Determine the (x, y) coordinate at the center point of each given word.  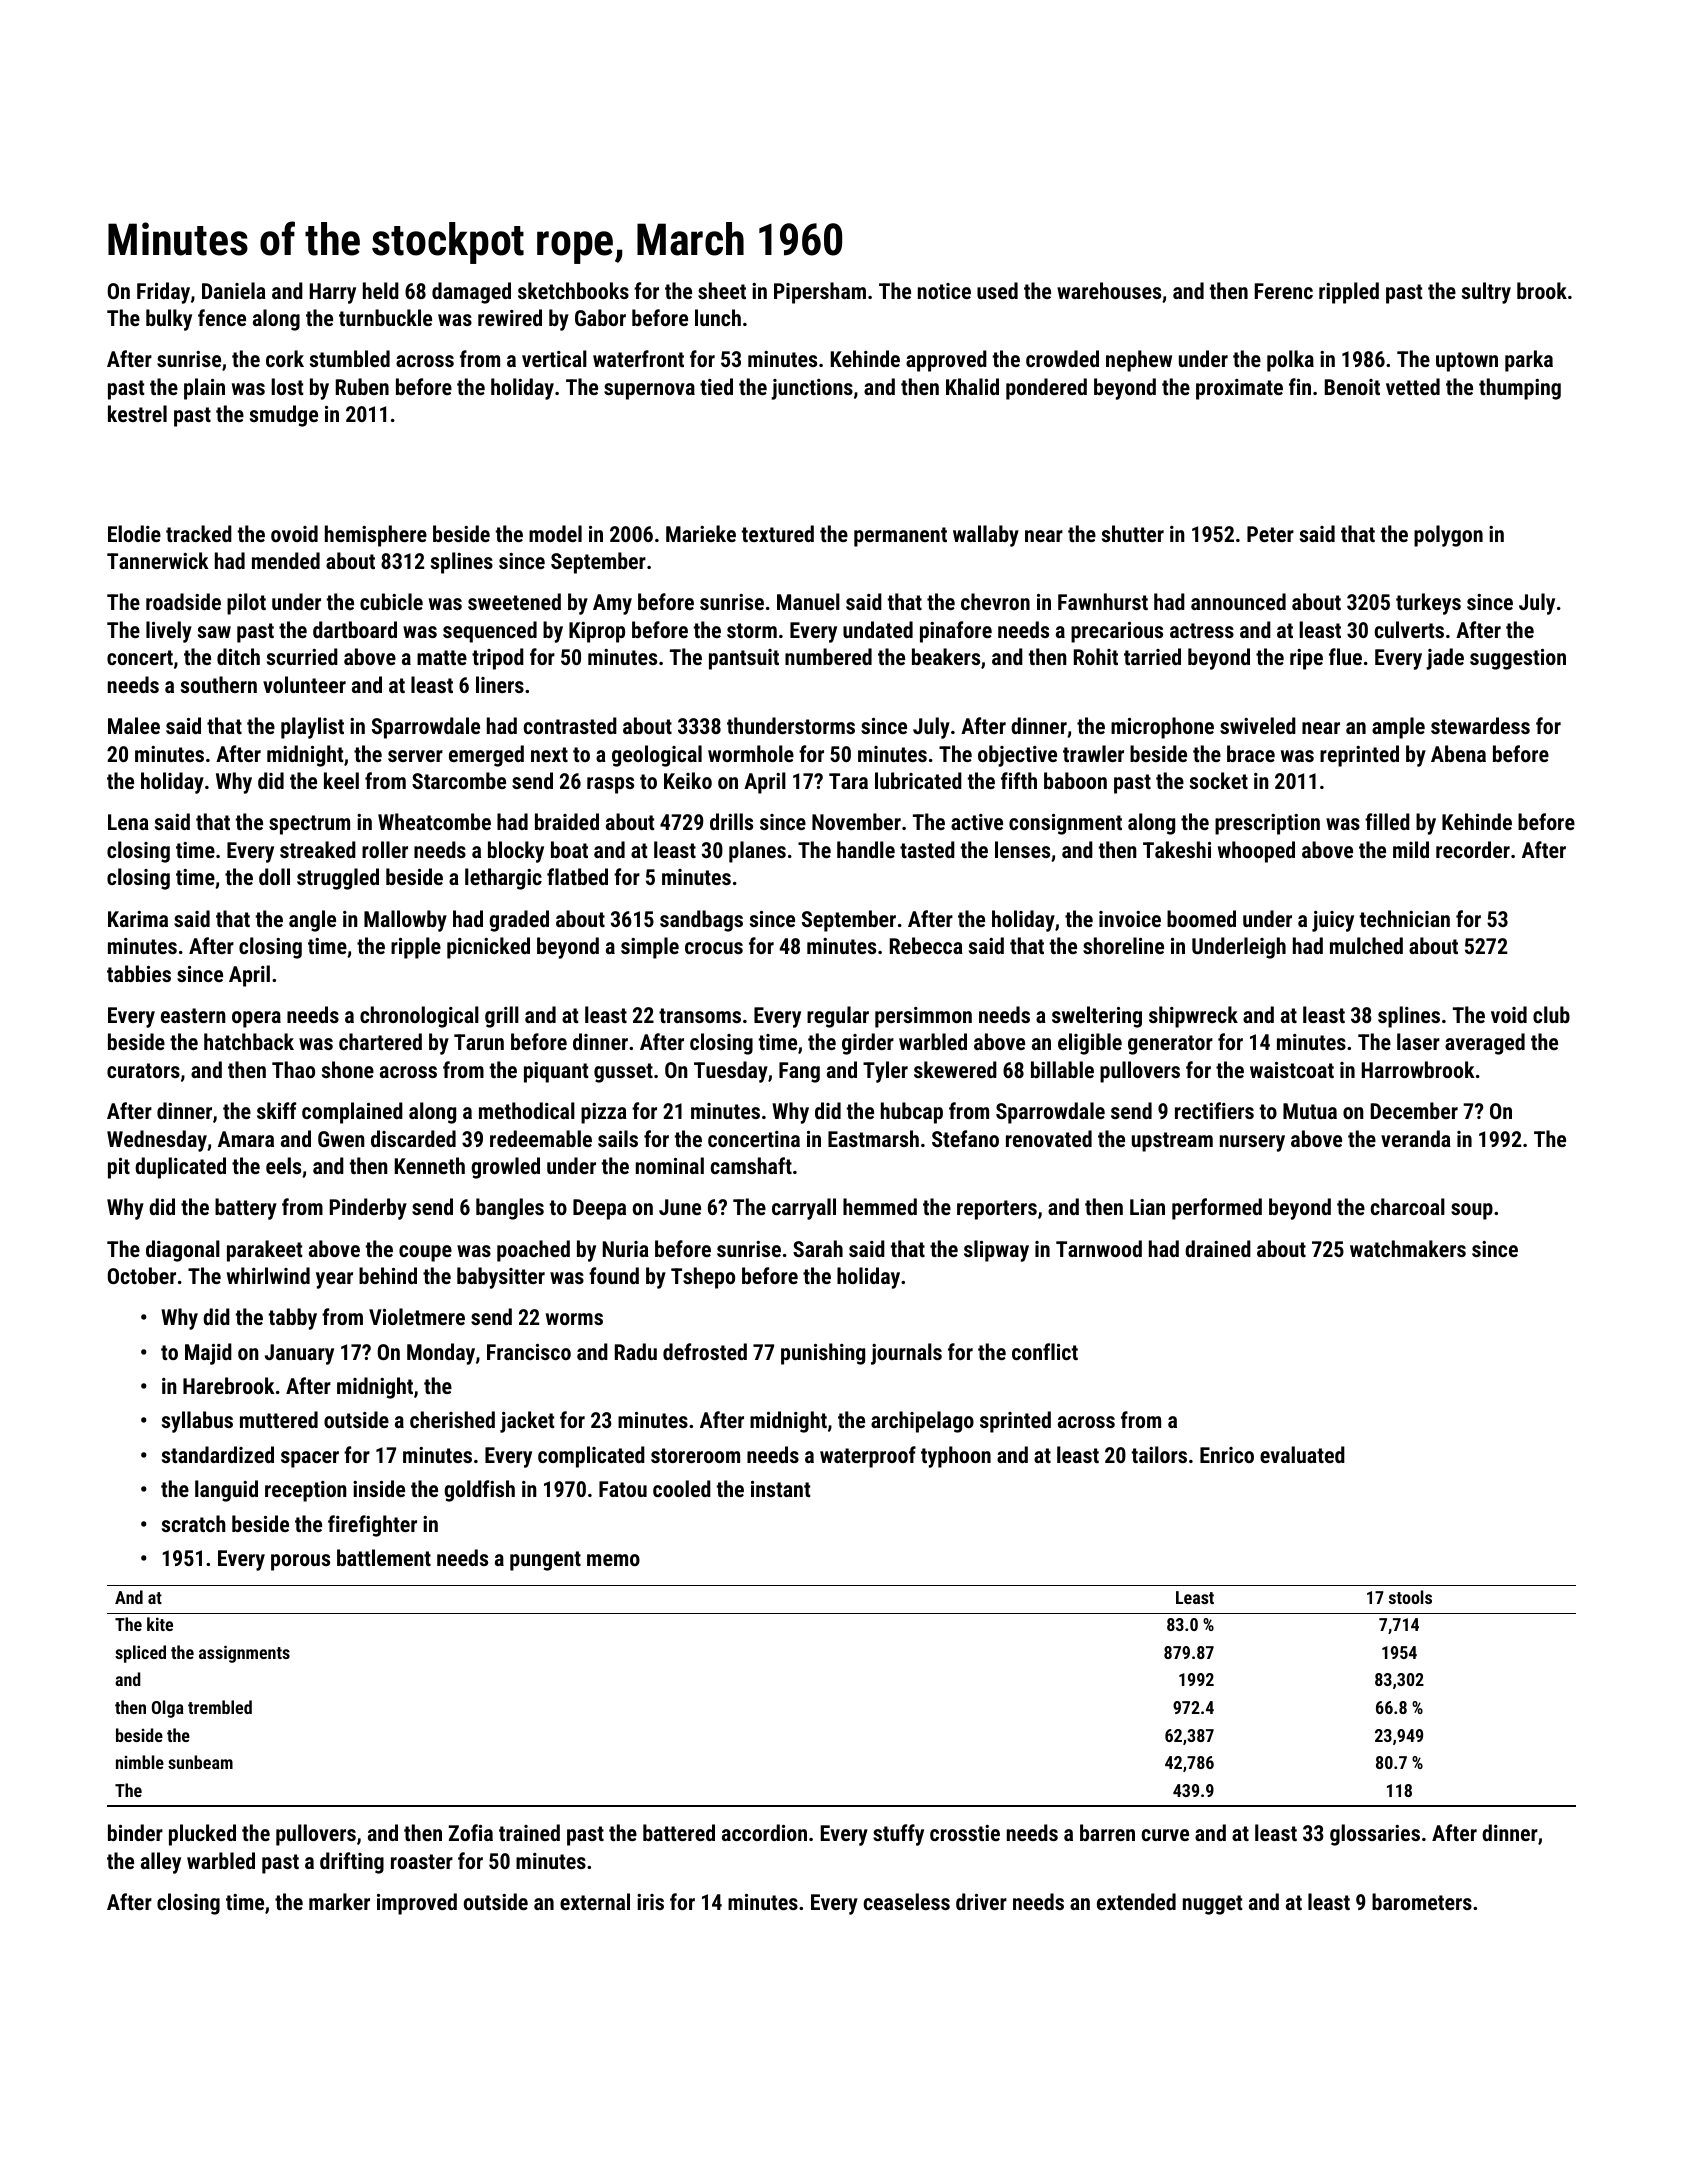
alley (161, 1863)
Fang (799, 1072)
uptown (1467, 362)
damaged (471, 293)
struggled (338, 879)
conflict (1045, 1351)
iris (650, 1902)
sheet (722, 290)
